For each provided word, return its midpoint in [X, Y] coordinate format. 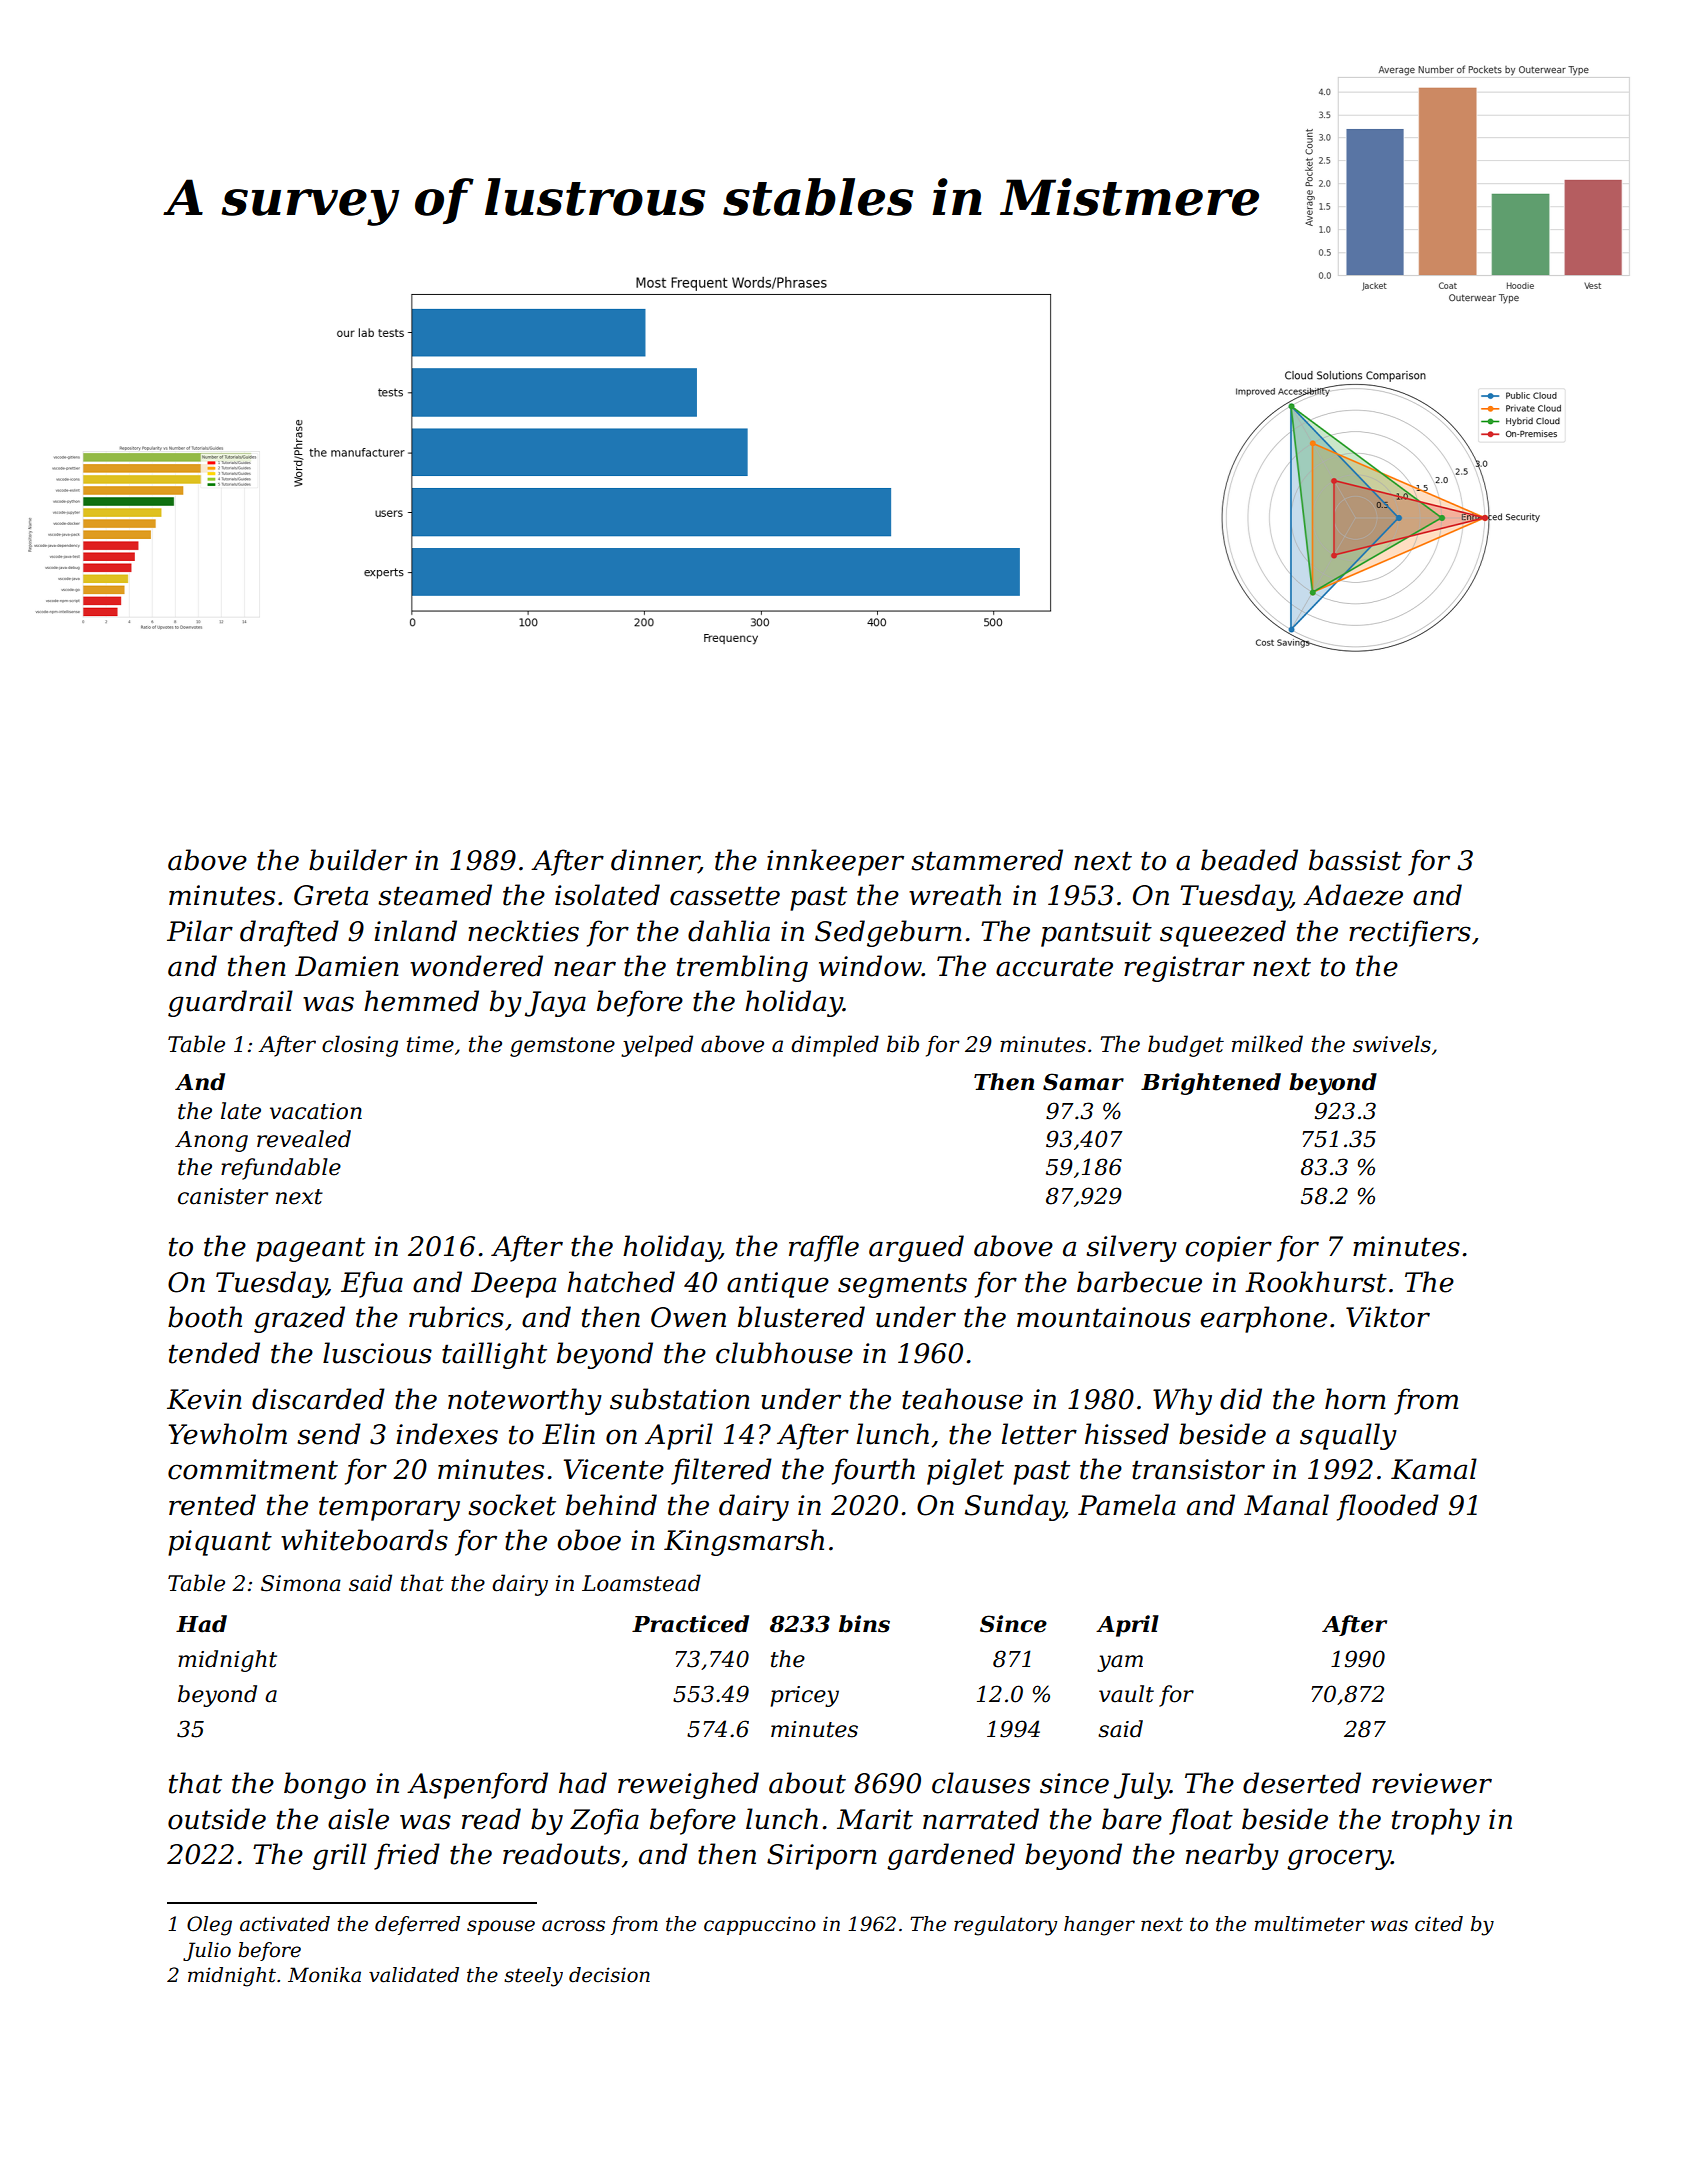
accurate [1054, 967]
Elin [568, 1433]
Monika [324, 1975]
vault [1126, 1694]
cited [1439, 1924]
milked [1267, 1044]
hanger [1099, 1926]
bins [864, 1624]
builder [358, 860]
